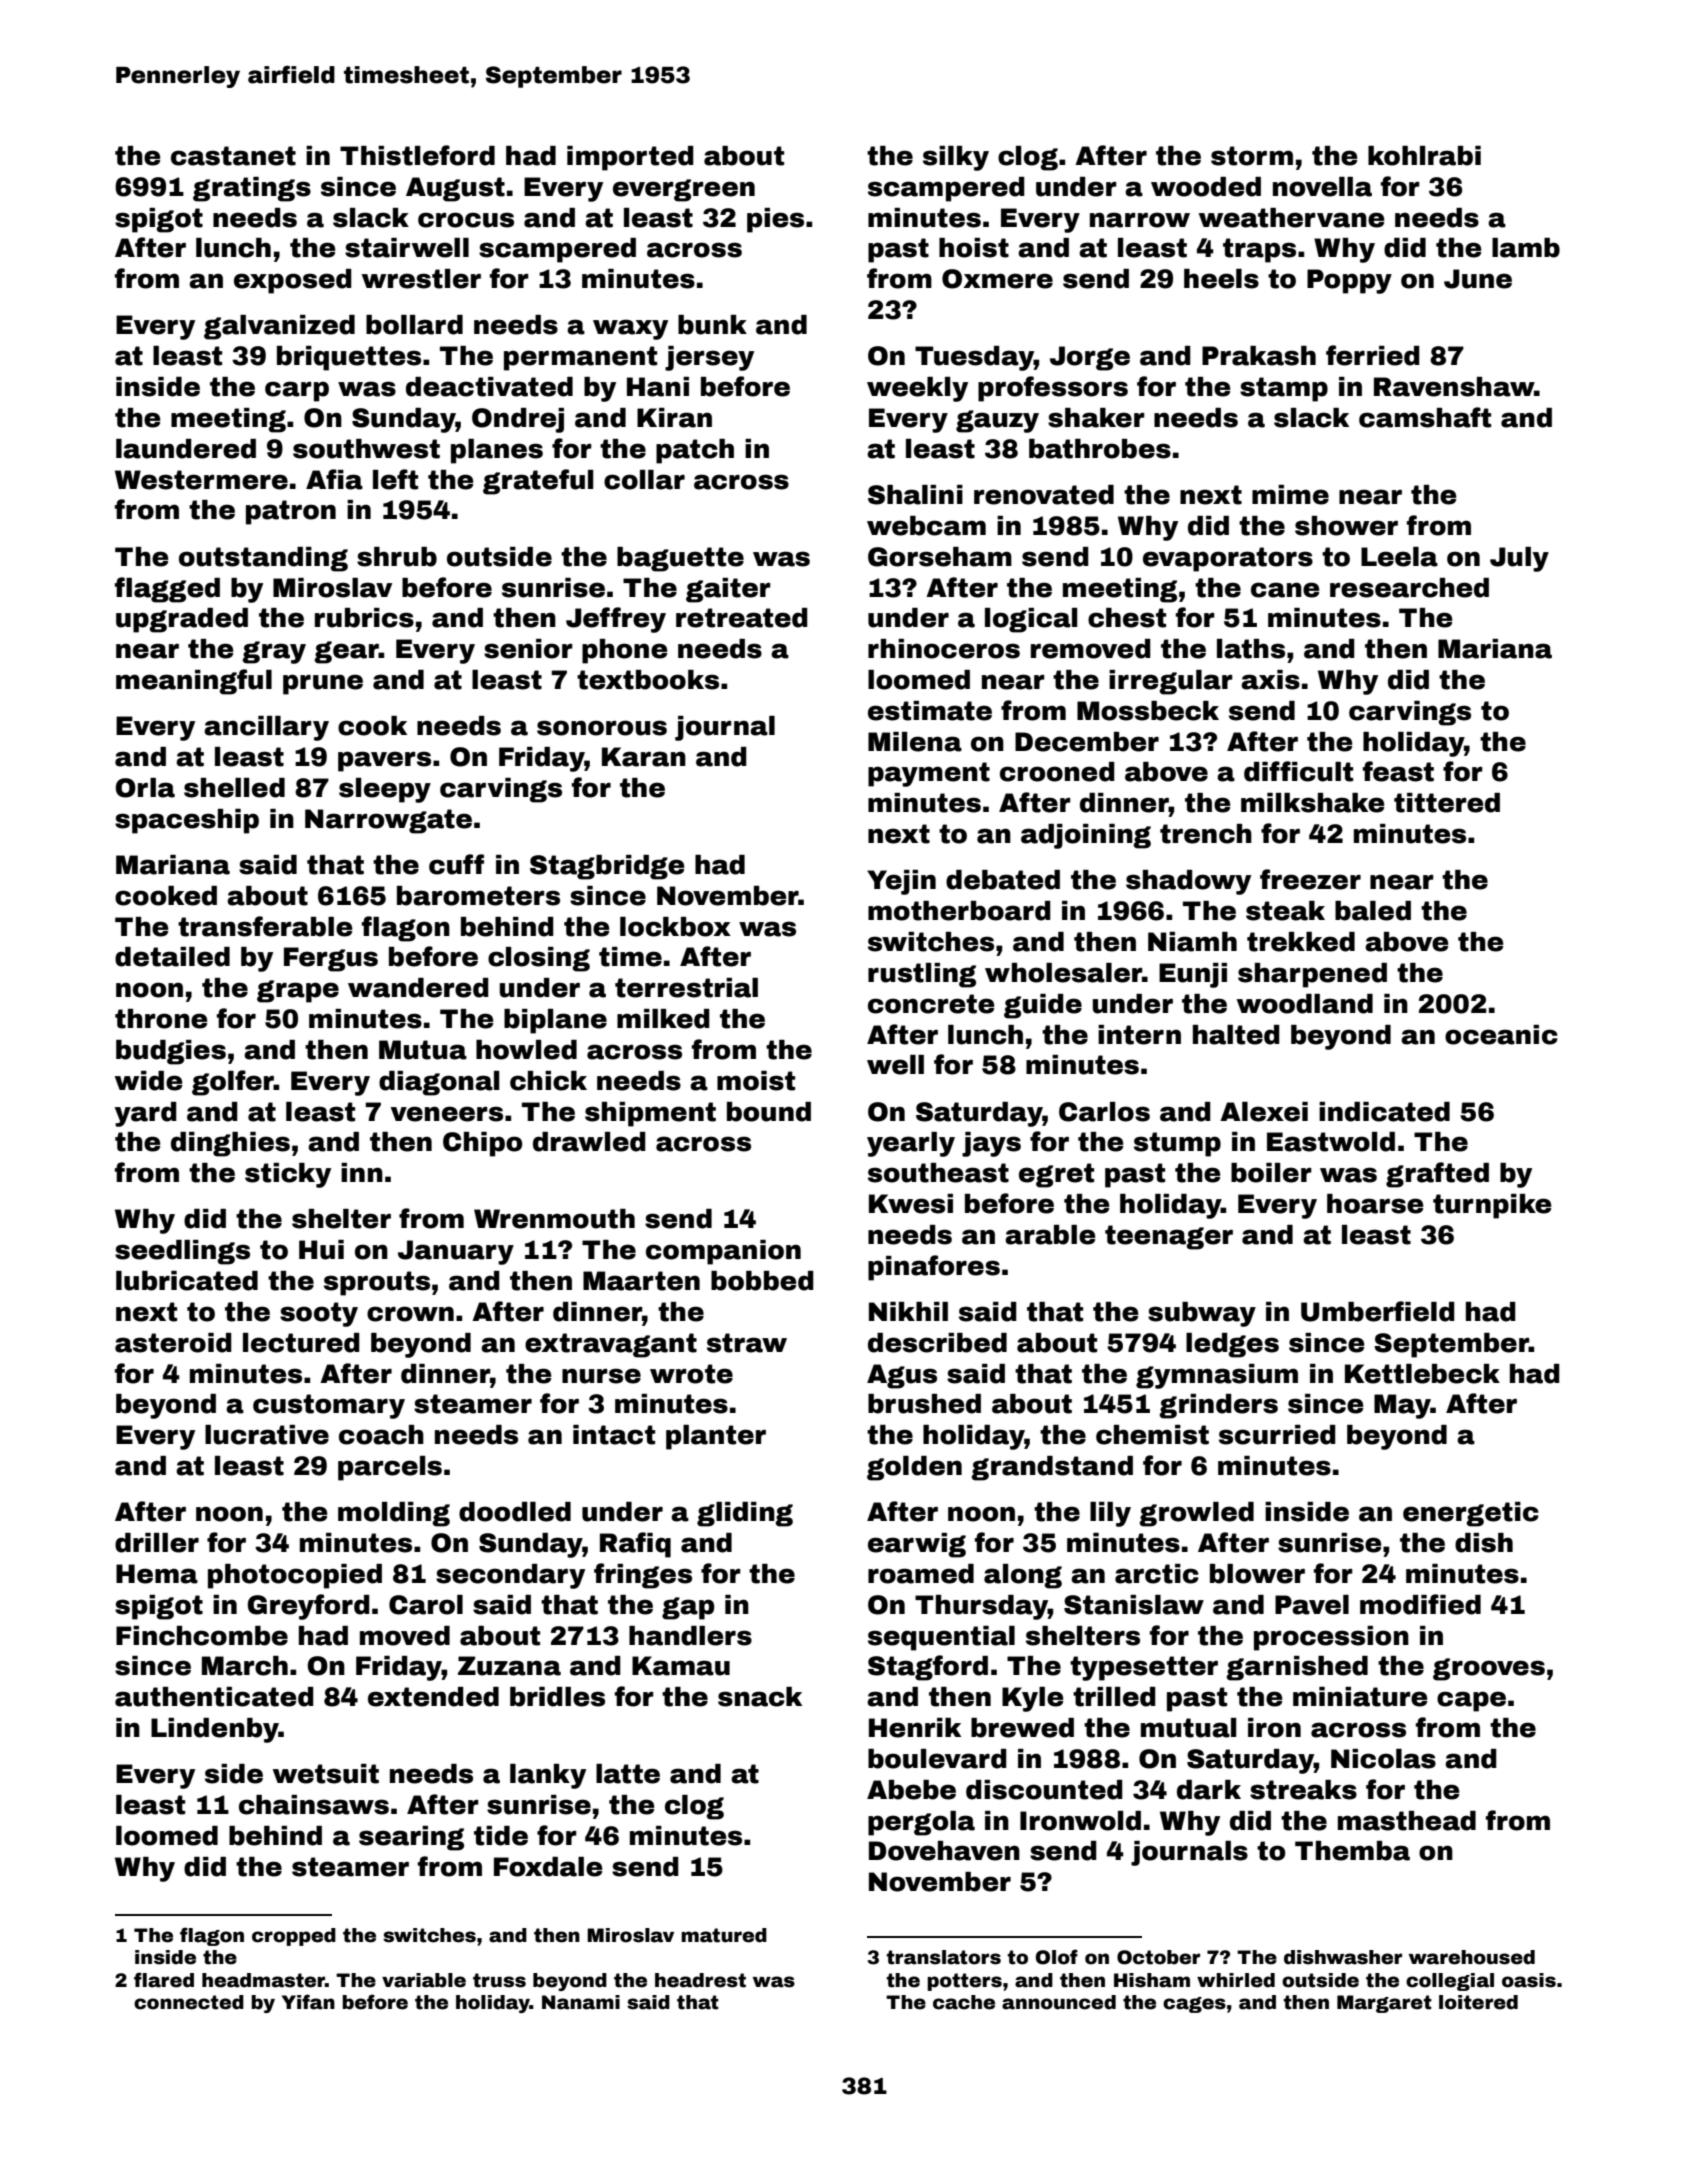 Image resolution: width=1683 pixels, height=2178 pixels. I want to click on silky, so click(956, 158).
